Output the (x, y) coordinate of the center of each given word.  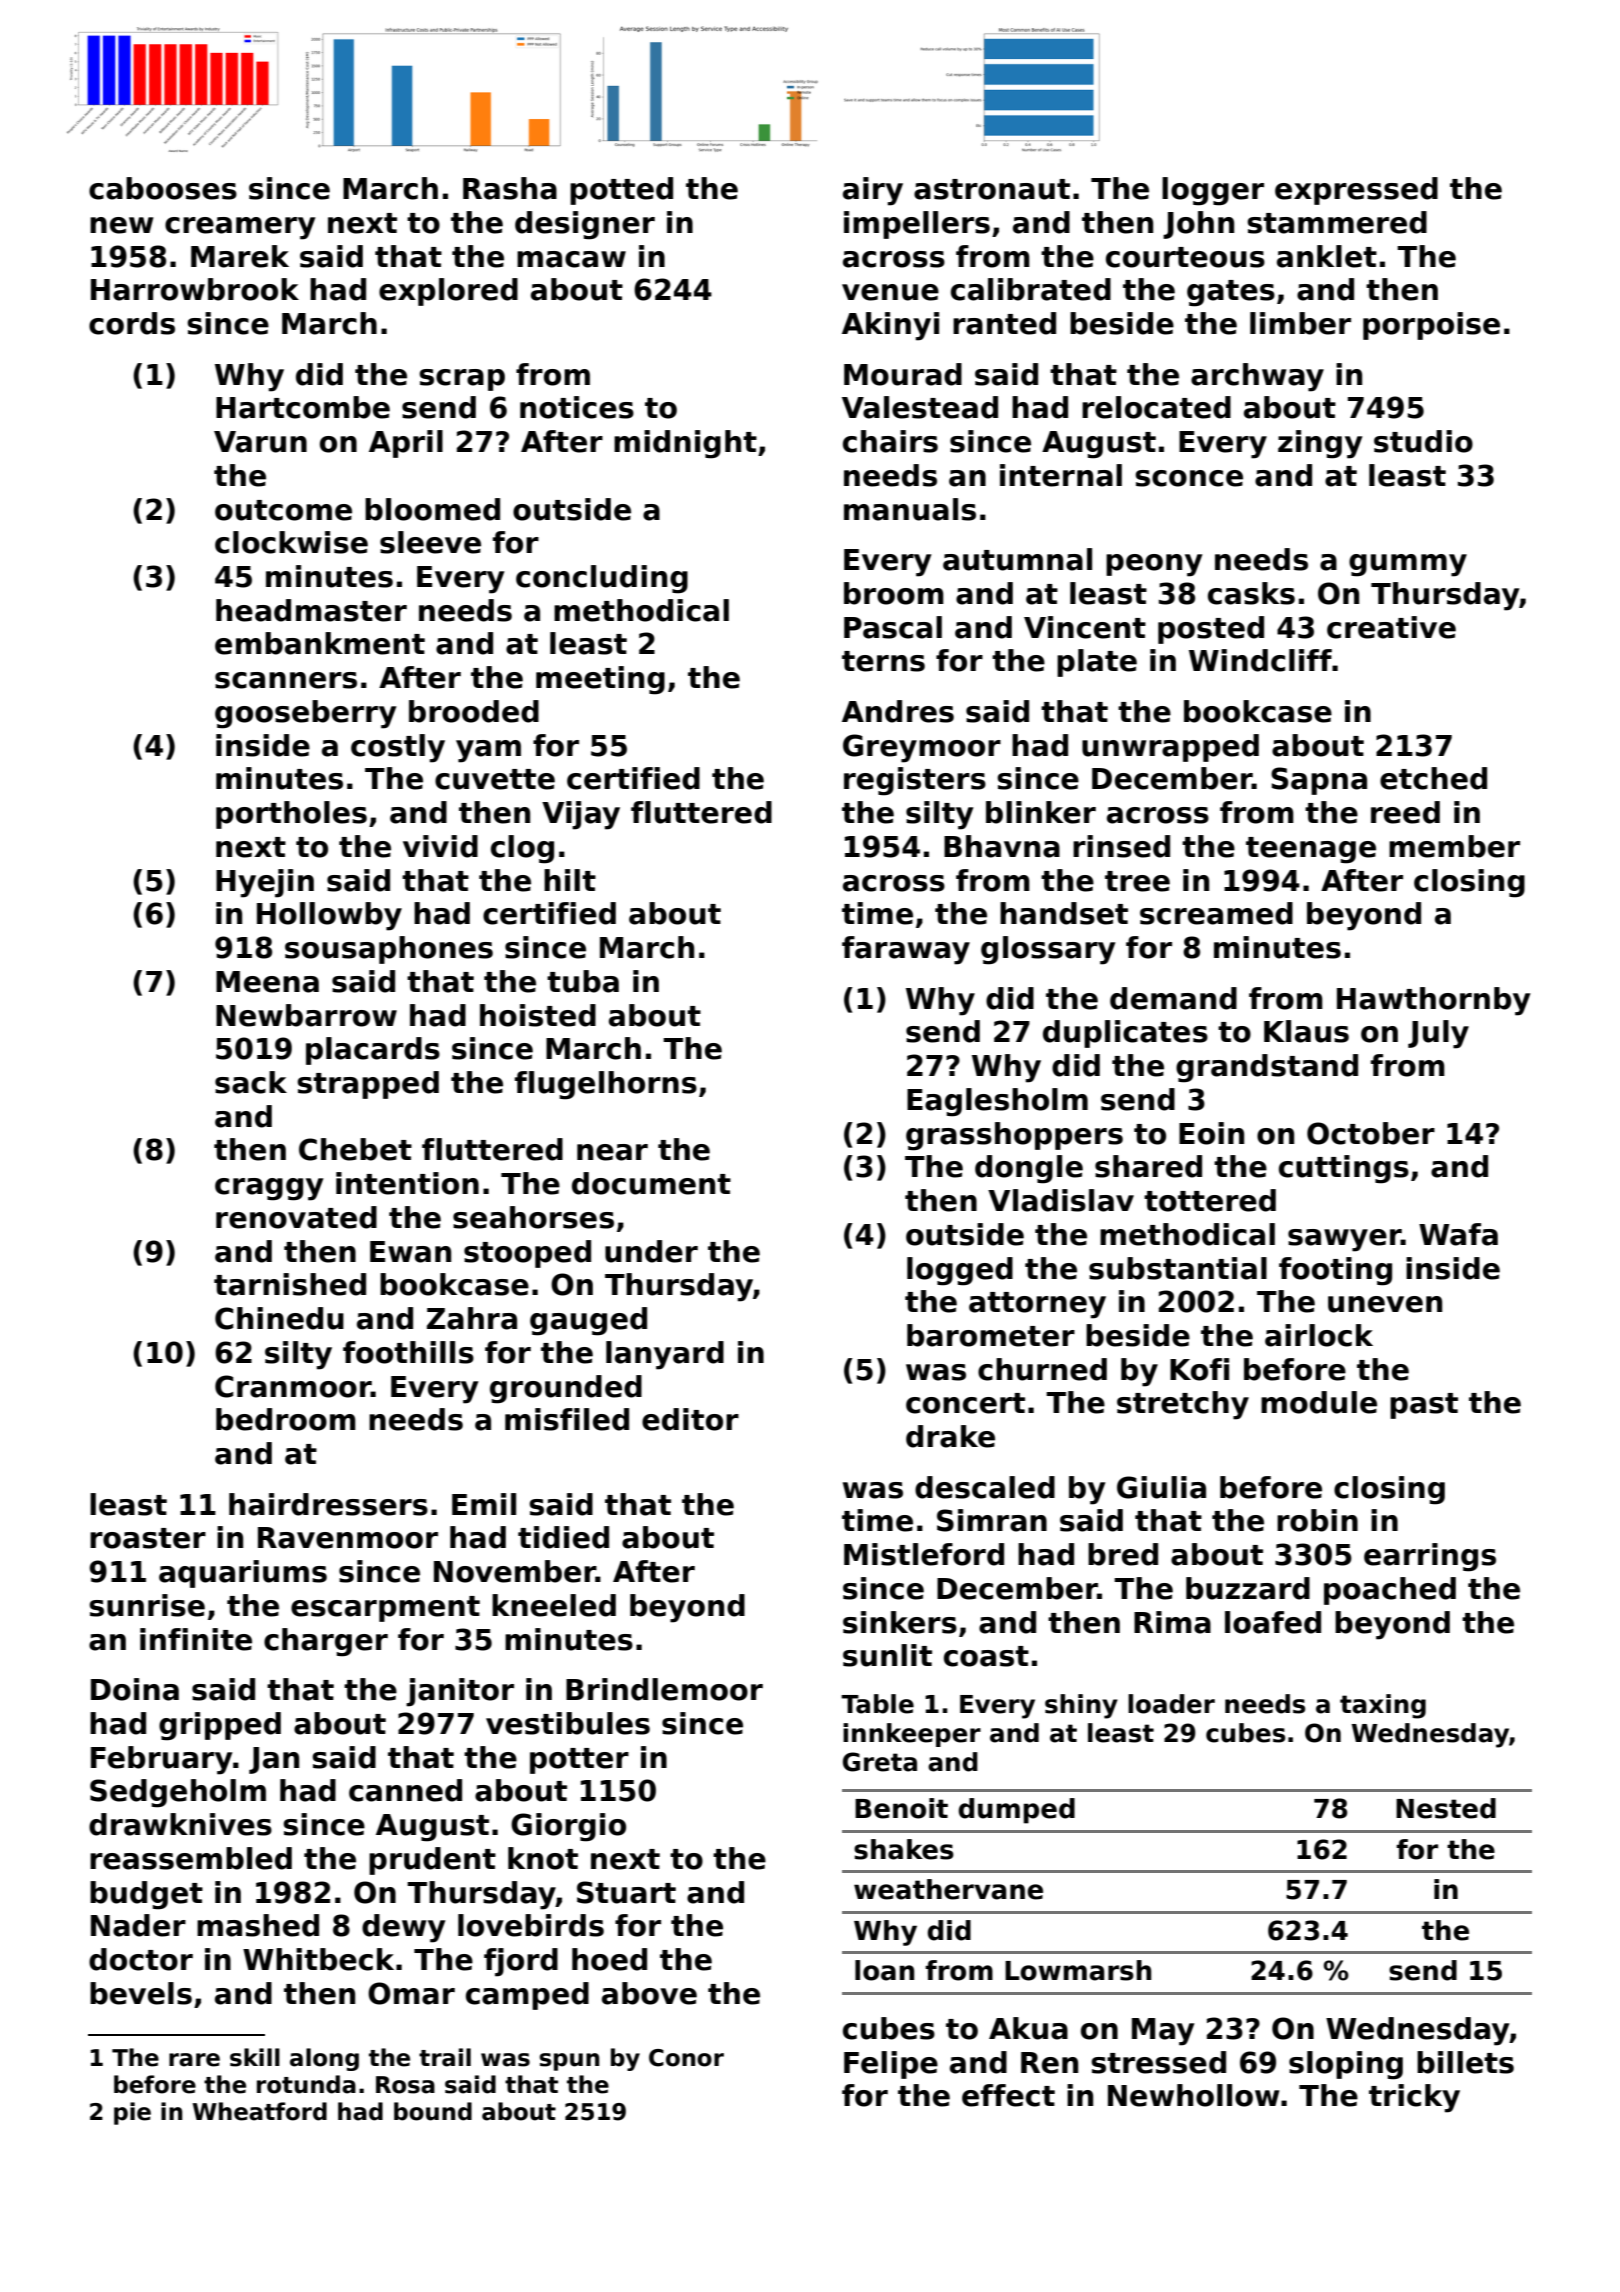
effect (1008, 2095)
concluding (602, 579)
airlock (1319, 1335)
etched (1433, 778)
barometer (991, 1335)
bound (433, 2111)
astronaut (992, 189)
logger (1213, 191)
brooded (474, 711)
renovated (296, 1217)
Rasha (510, 188)
